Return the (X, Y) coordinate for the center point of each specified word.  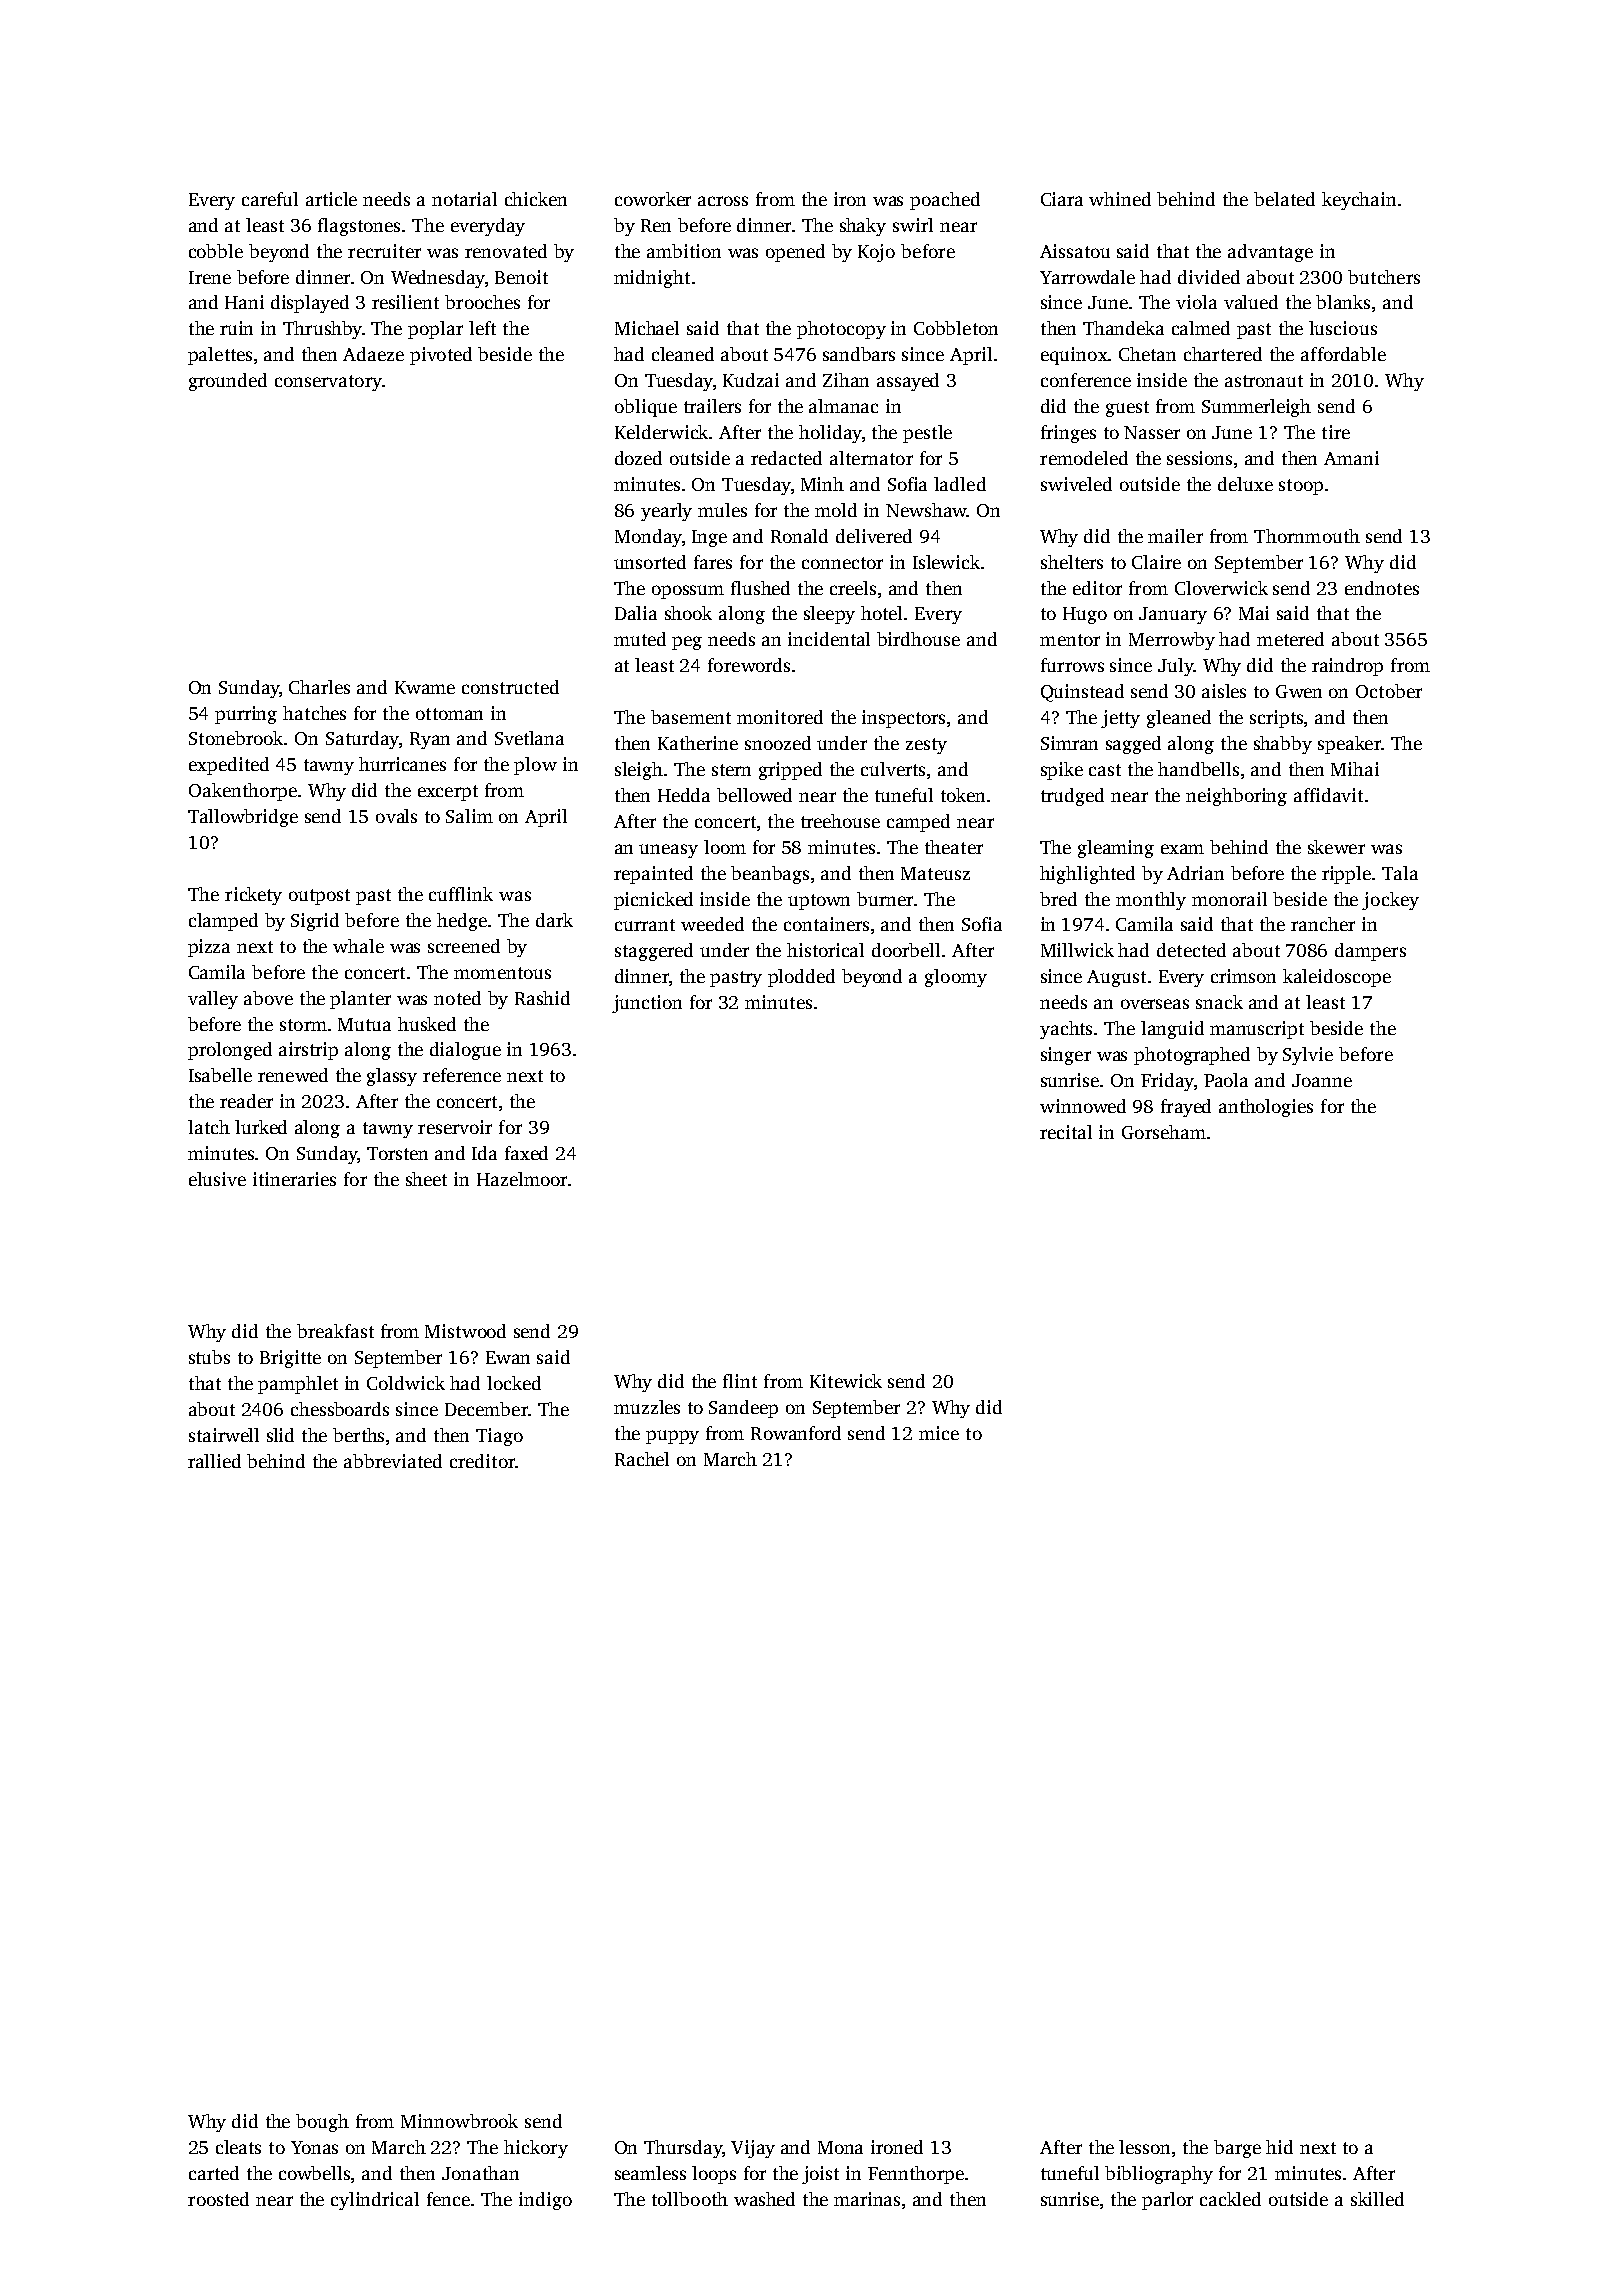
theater (954, 847)
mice (939, 1433)
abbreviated (393, 1461)
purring (246, 715)
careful (270, 199)
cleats (238, 2147)
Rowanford (796, 1433)
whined (1120, 199)
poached (945, 201)
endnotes (1382, 588)
